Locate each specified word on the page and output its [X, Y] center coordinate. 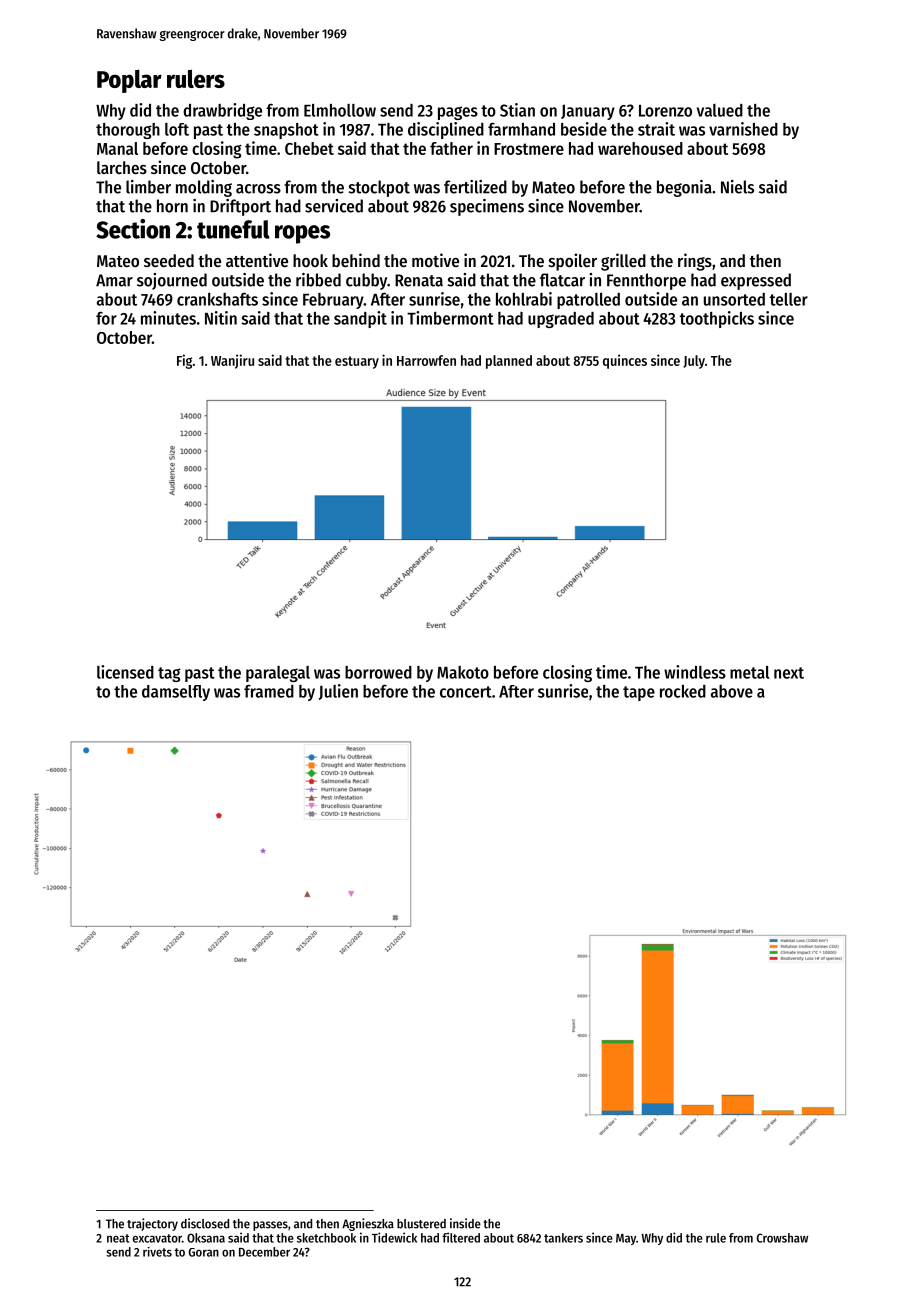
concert [466, 692]
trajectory [152, 1224]
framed [269, 691]
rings [695, 262]
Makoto [463, 672]
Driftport [240, 207]
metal [749, 672]
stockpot [379, 188]
